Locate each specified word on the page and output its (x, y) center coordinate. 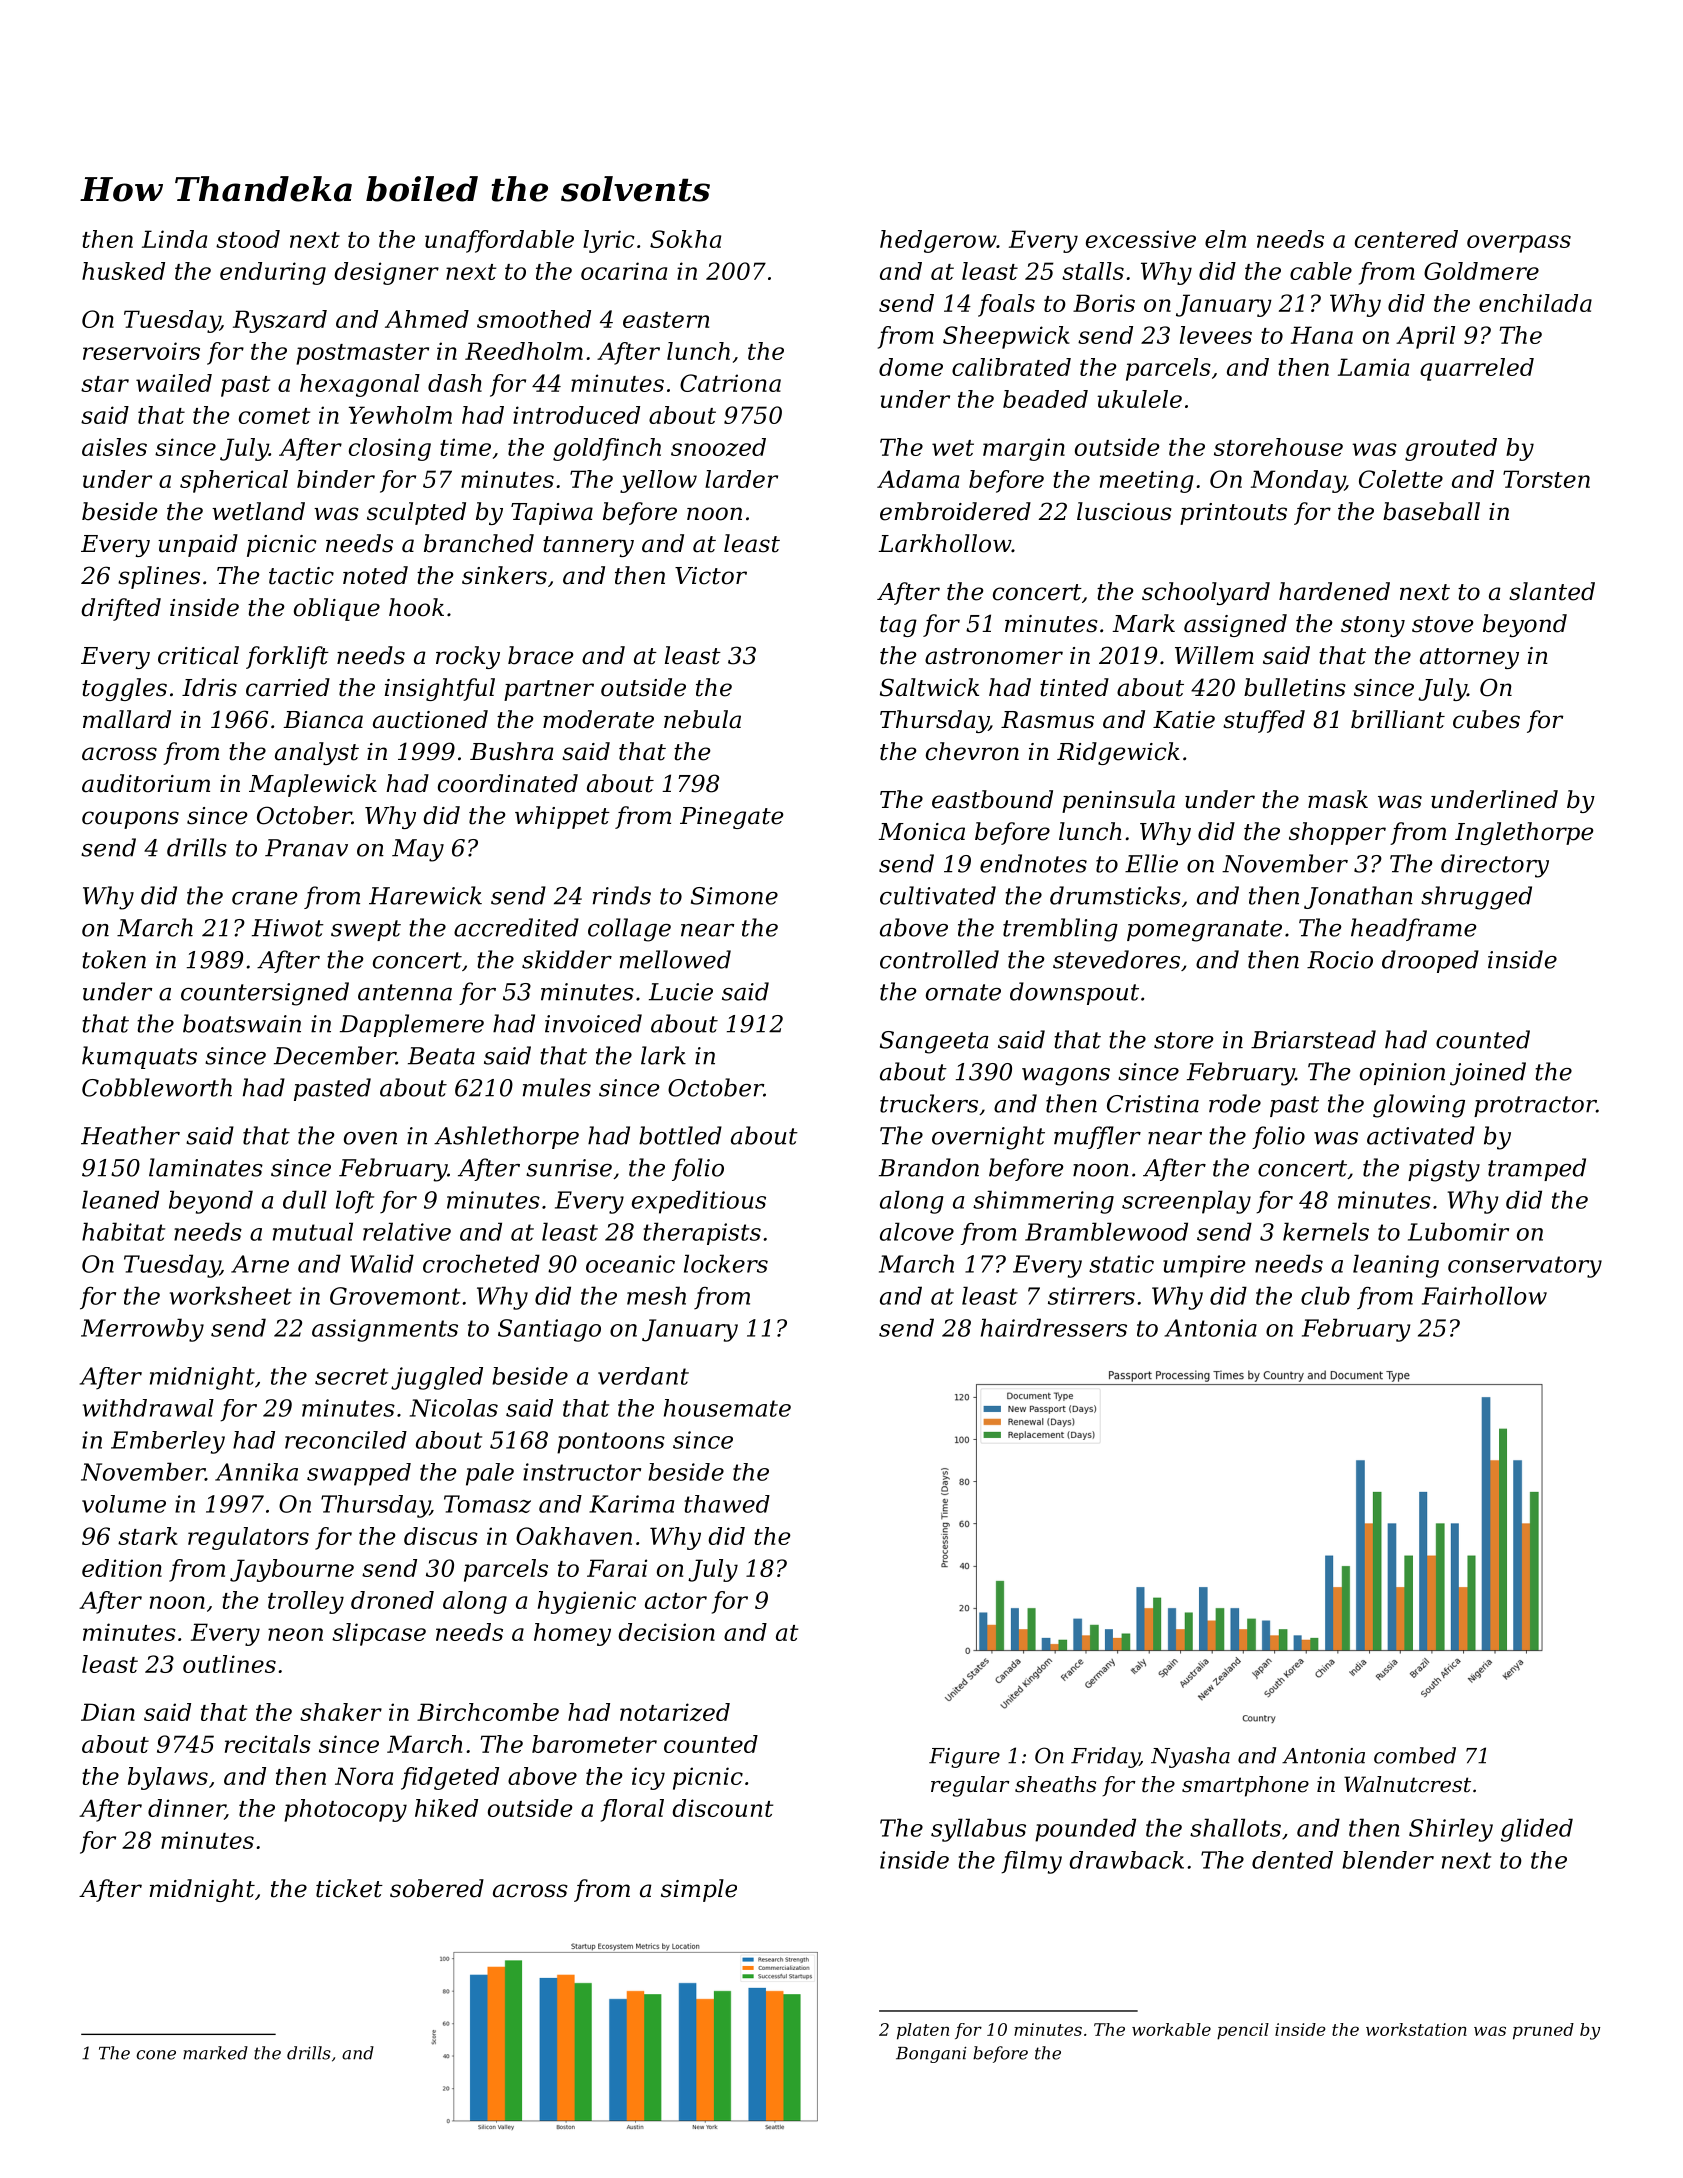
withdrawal (148, 1408)
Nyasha (1190, 1757)
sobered (437, 1888)
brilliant (1398, 719)
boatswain (242, 1023)
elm (1225, 239)
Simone (734, 896)
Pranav (306, 848)
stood (248, 239)
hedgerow (938, 241)
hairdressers (1054, 1327)
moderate (598, 719)
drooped (1430, 961)
